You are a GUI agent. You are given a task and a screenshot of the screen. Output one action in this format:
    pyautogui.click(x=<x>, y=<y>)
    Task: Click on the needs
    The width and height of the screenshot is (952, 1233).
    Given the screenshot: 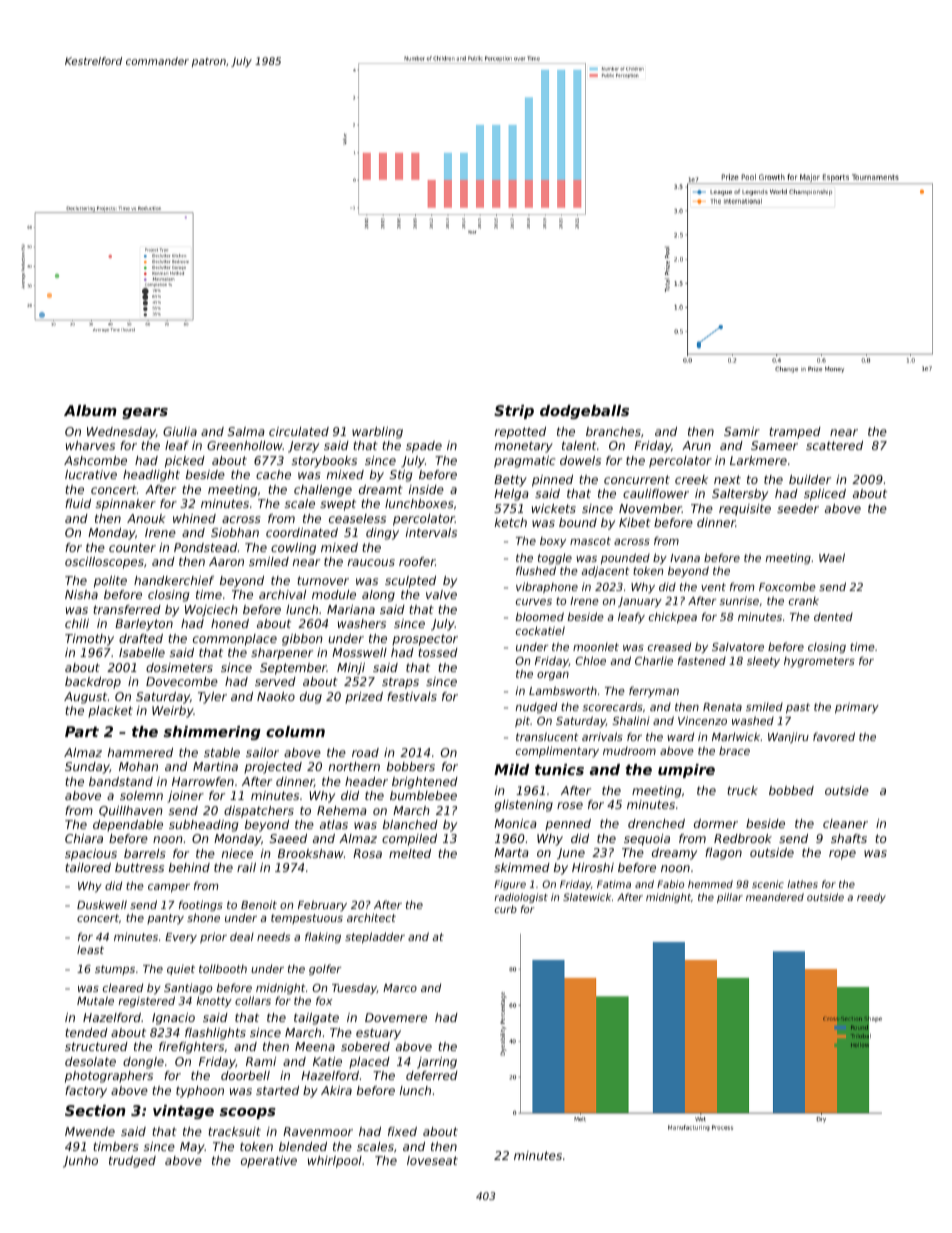 What is the action you would take?
    pyautogui.click(x=273, y=936)
